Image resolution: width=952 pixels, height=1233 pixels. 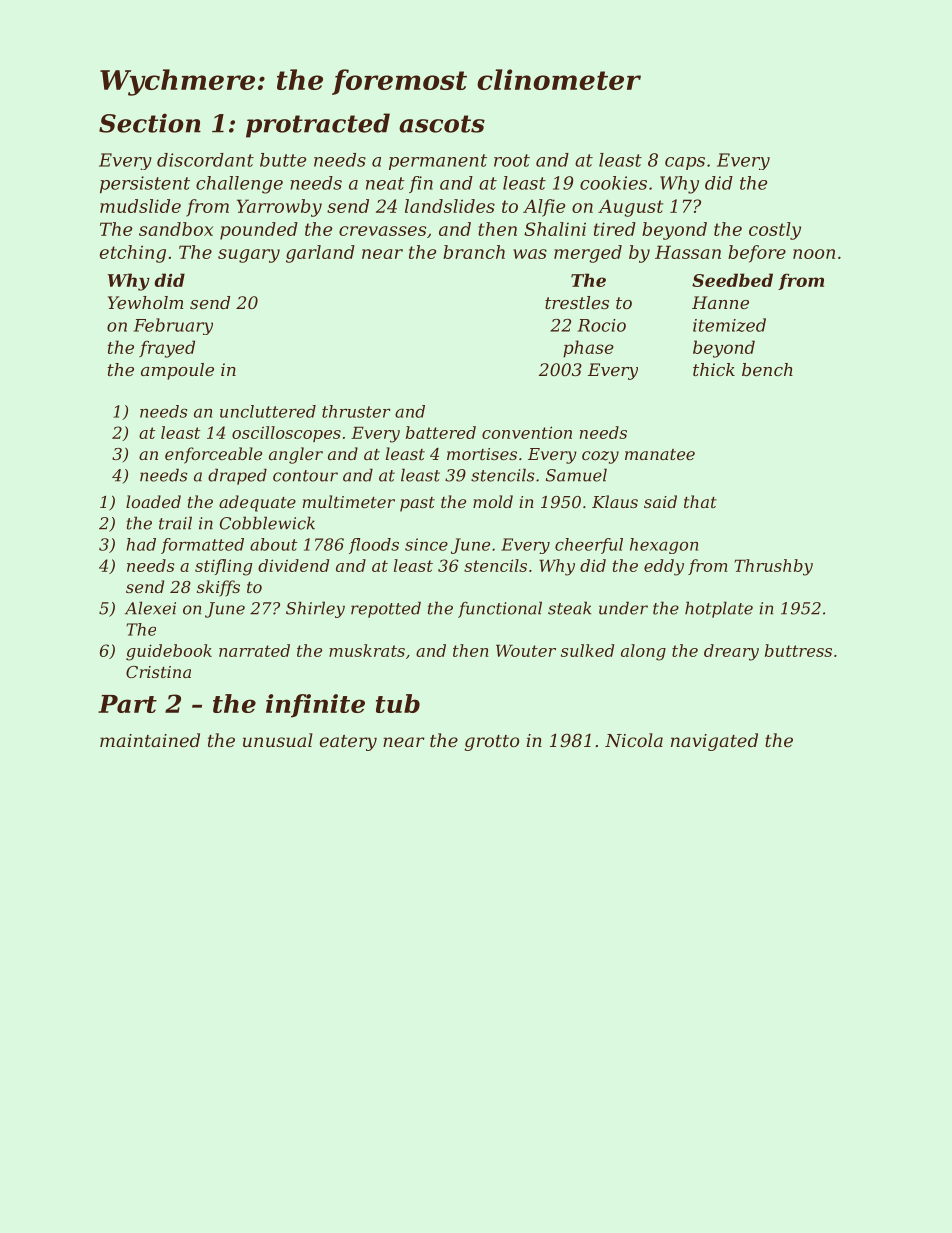 What do you see at coordinates (150, 608) in the page?
I see `Alexei` at bounding box center [150, 608].
